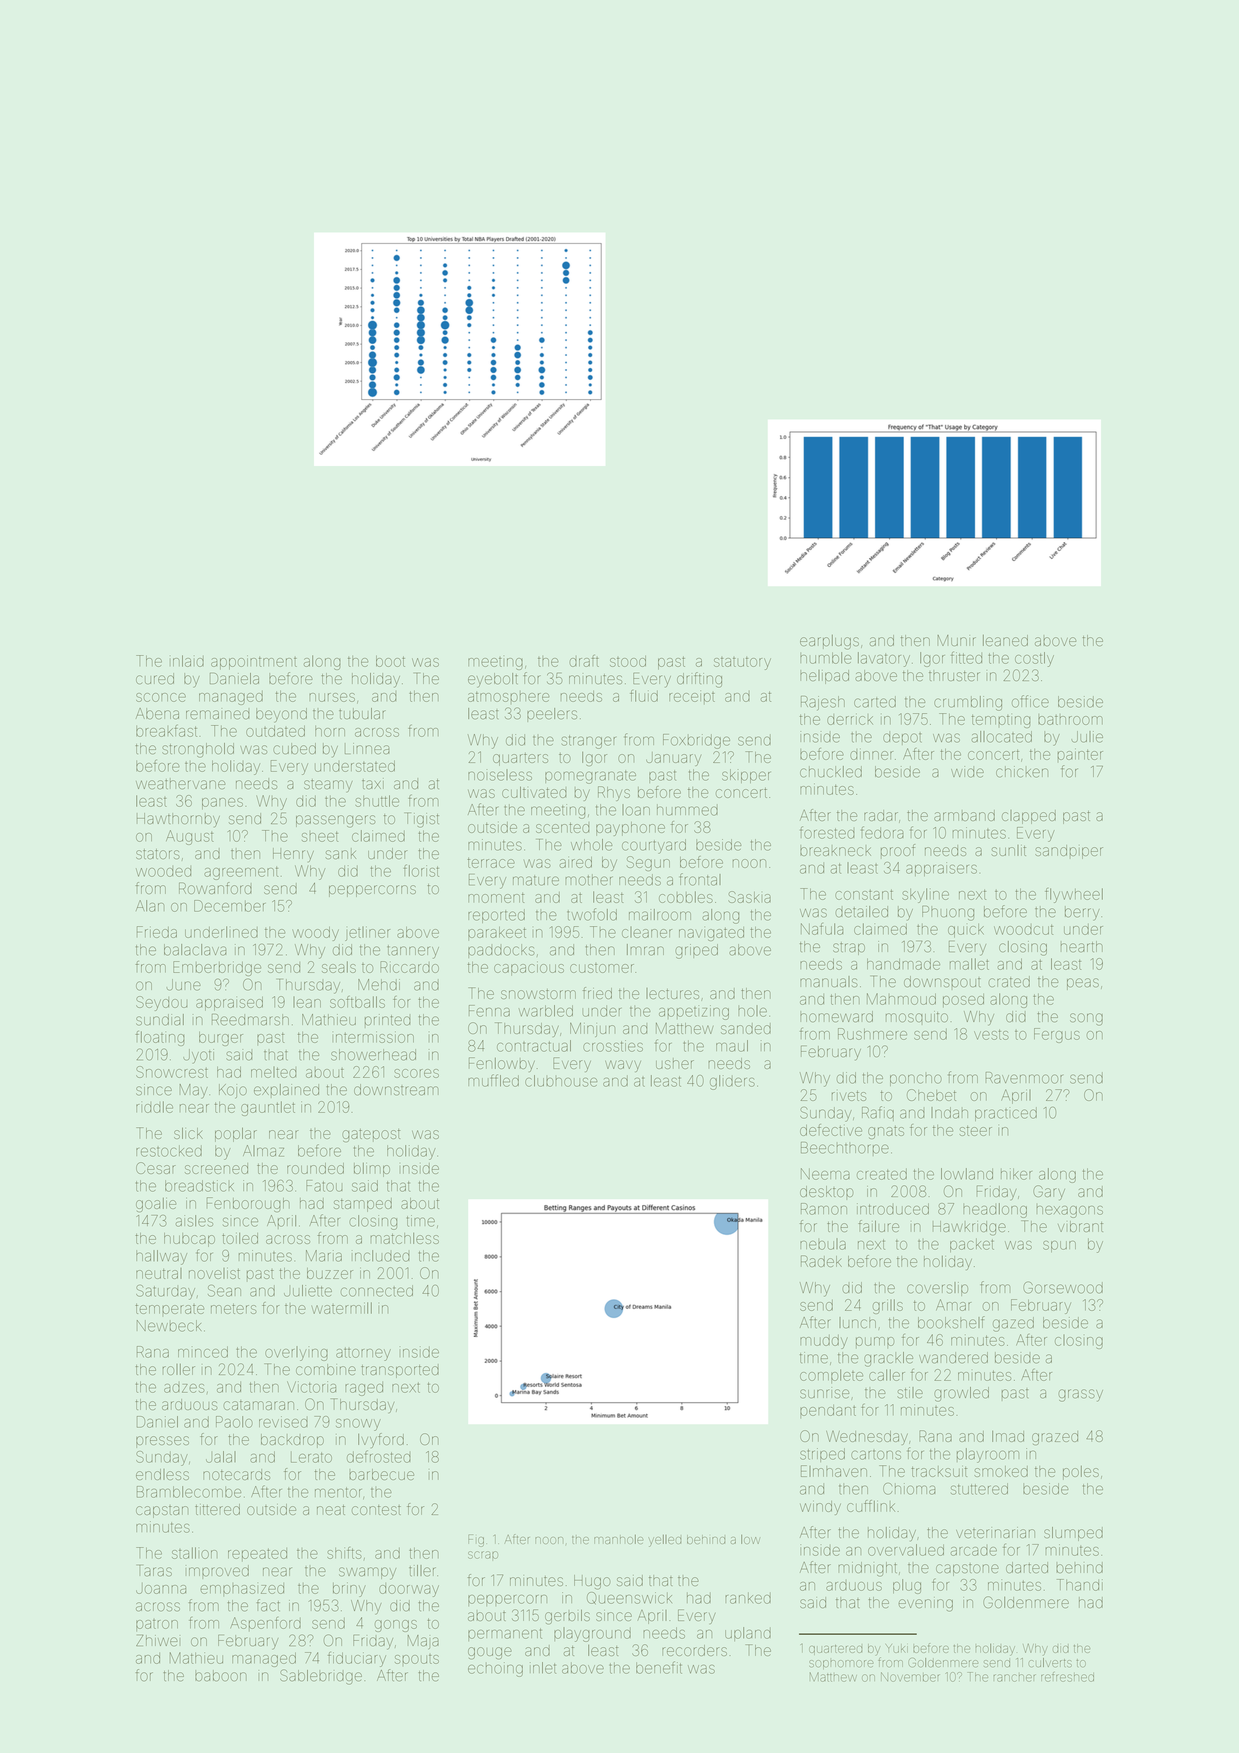 The width and height of the screenshot is (1239, 1753). Describe the element at coordinates (831, 1376) in the screenshot. I see `complete` at that location.
